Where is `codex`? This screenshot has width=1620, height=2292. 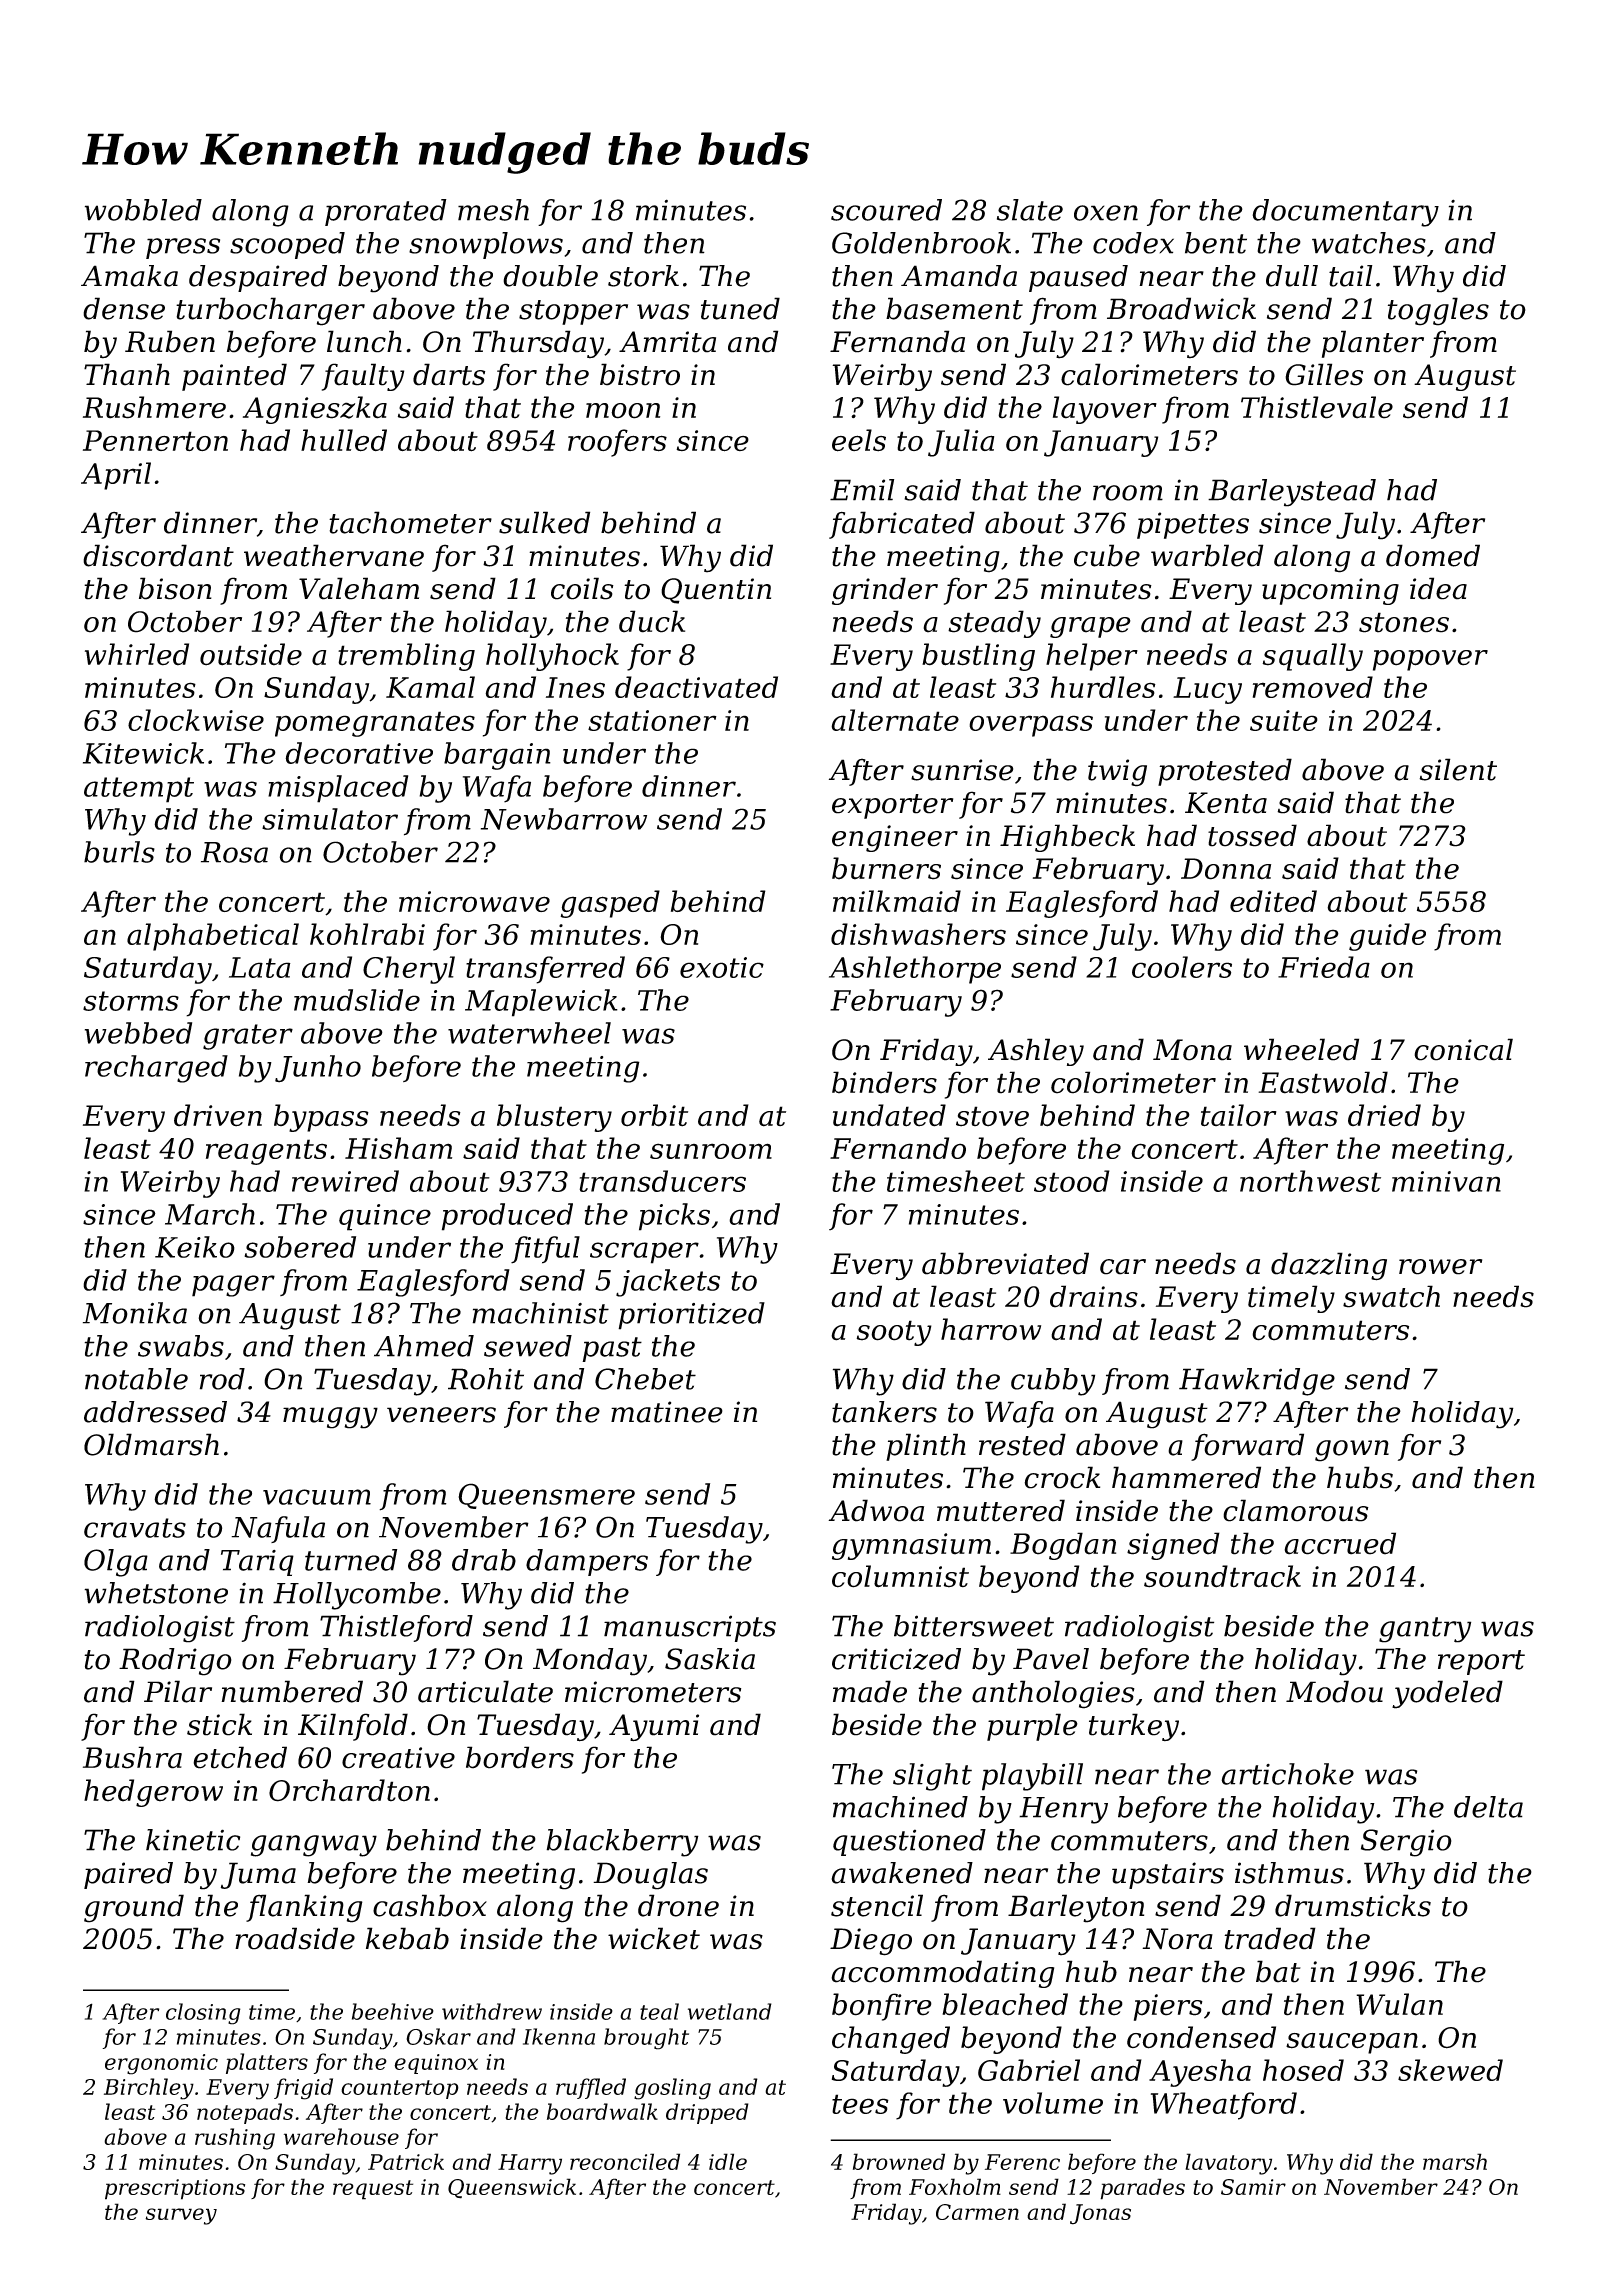 codex is located at coordinates (1133, 243).
